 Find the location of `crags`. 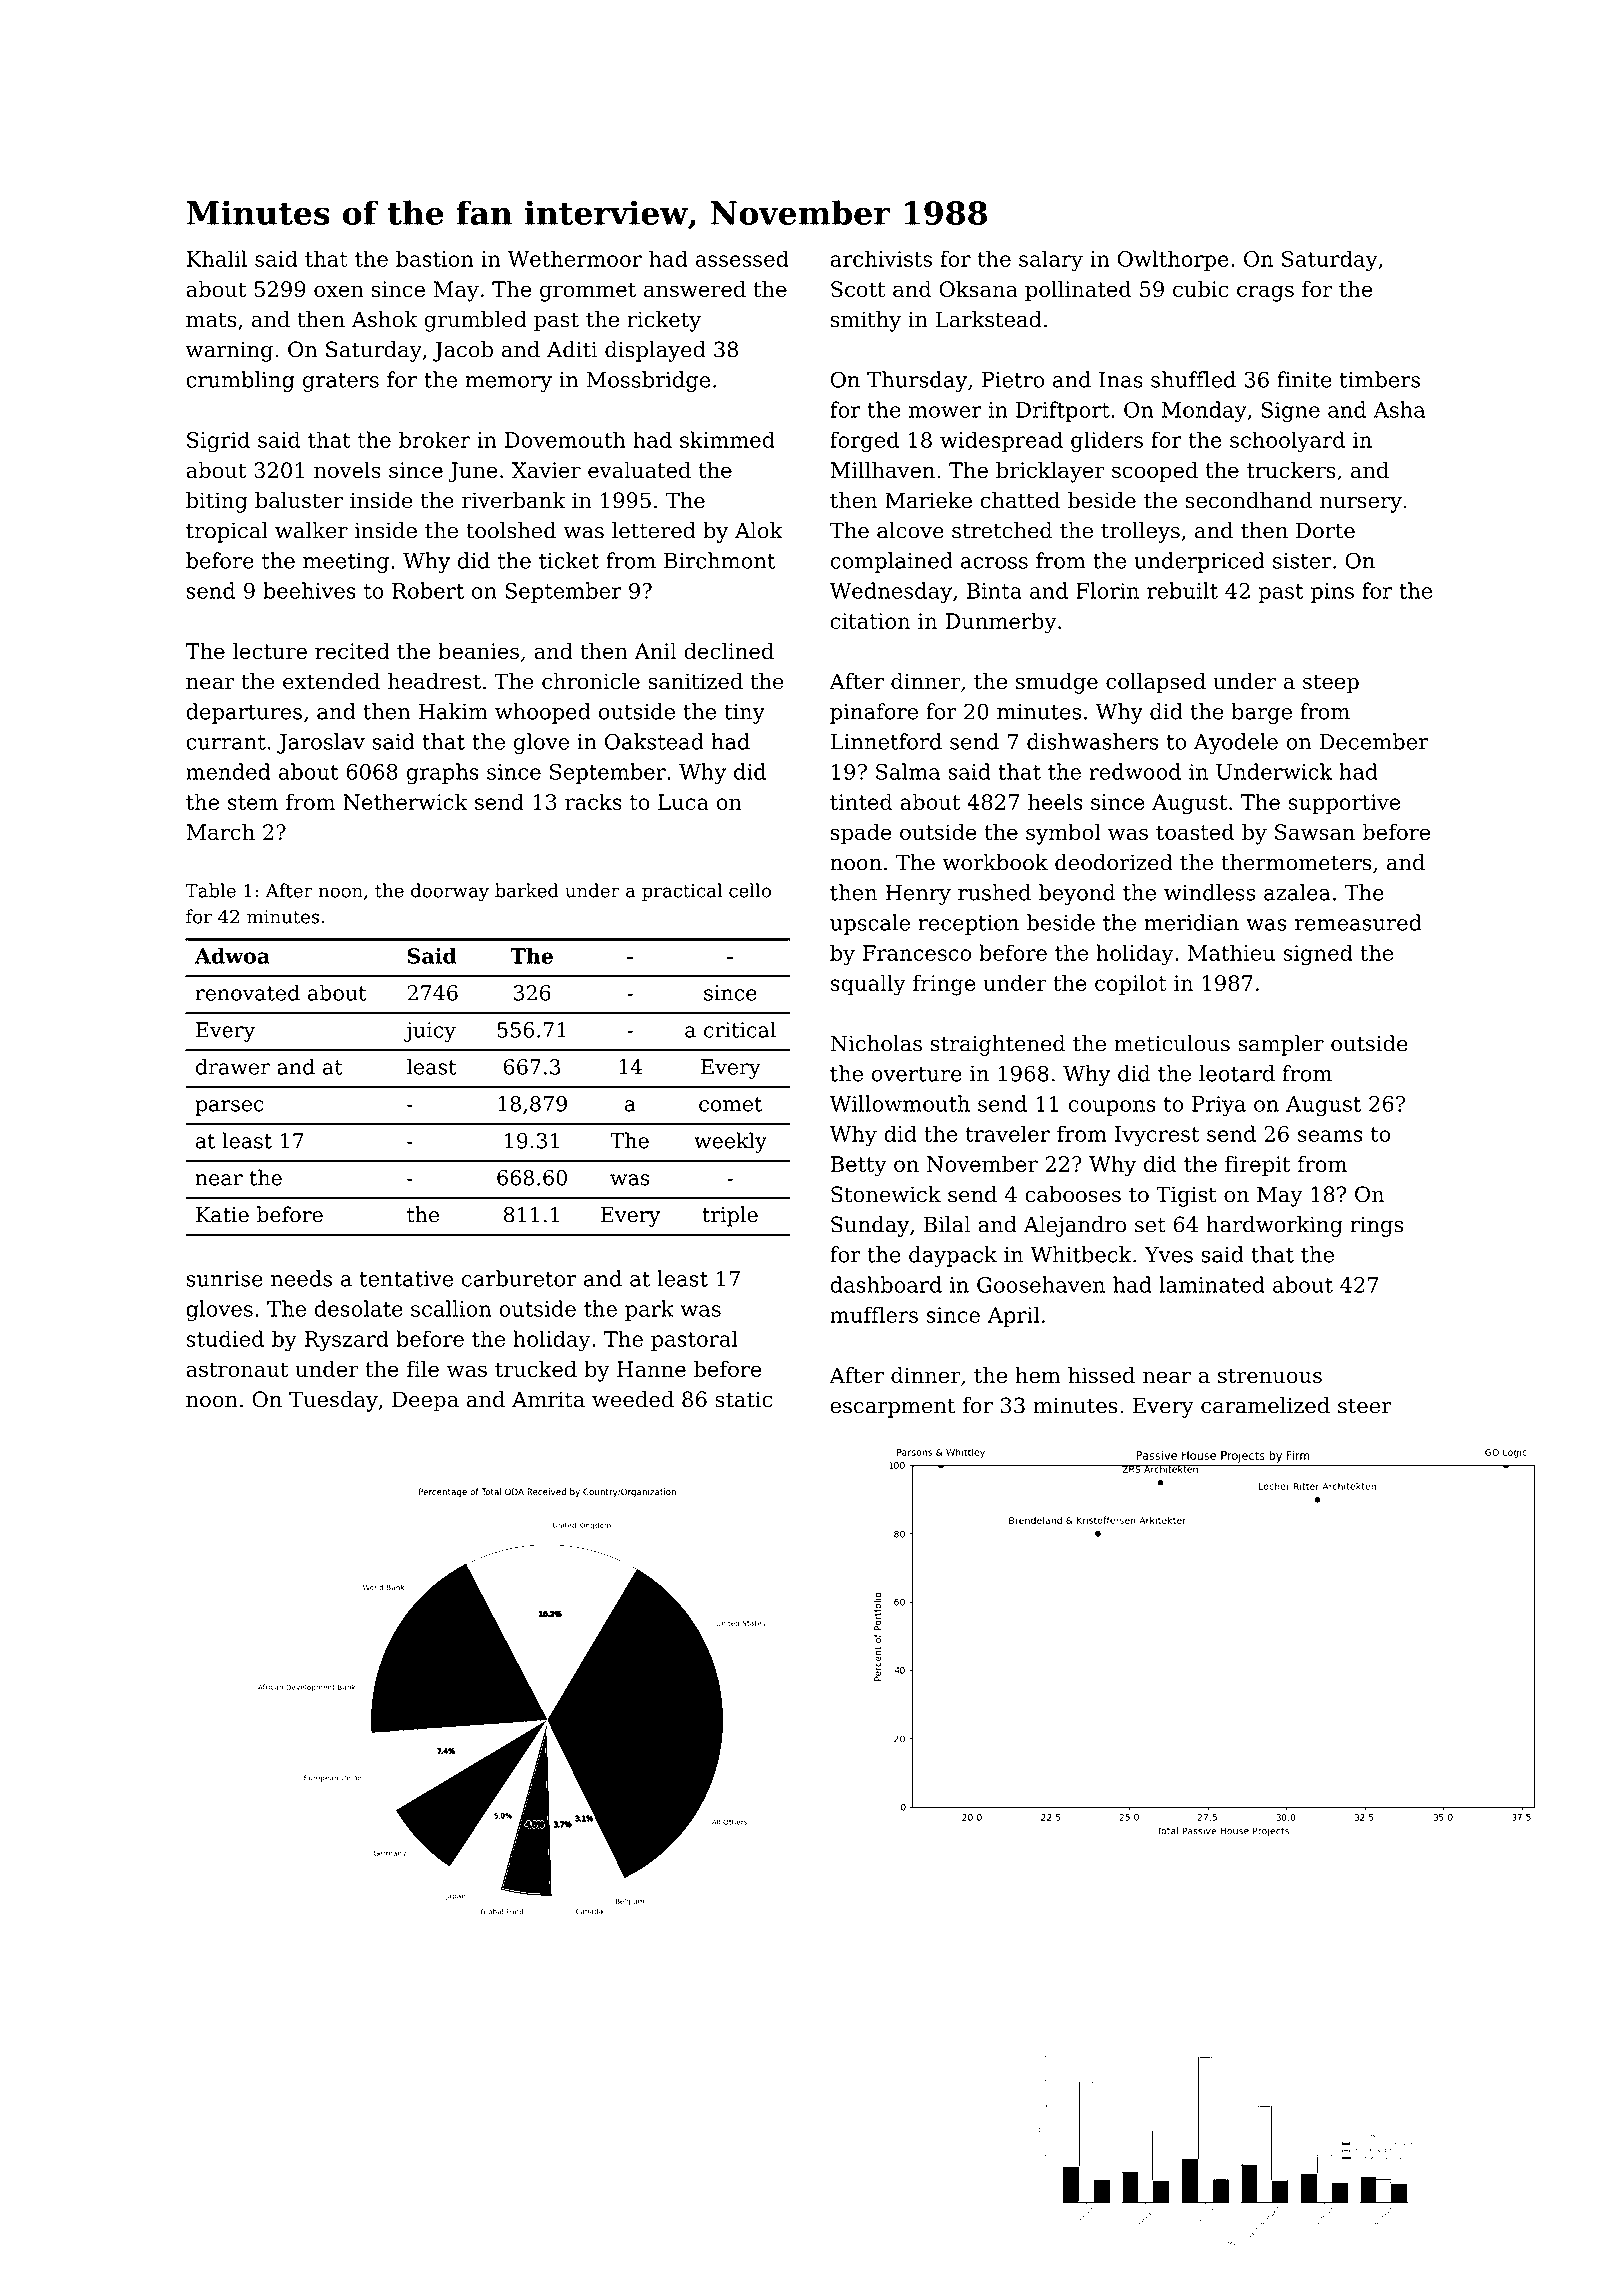

crags is located at coordinates (1265, 293).
